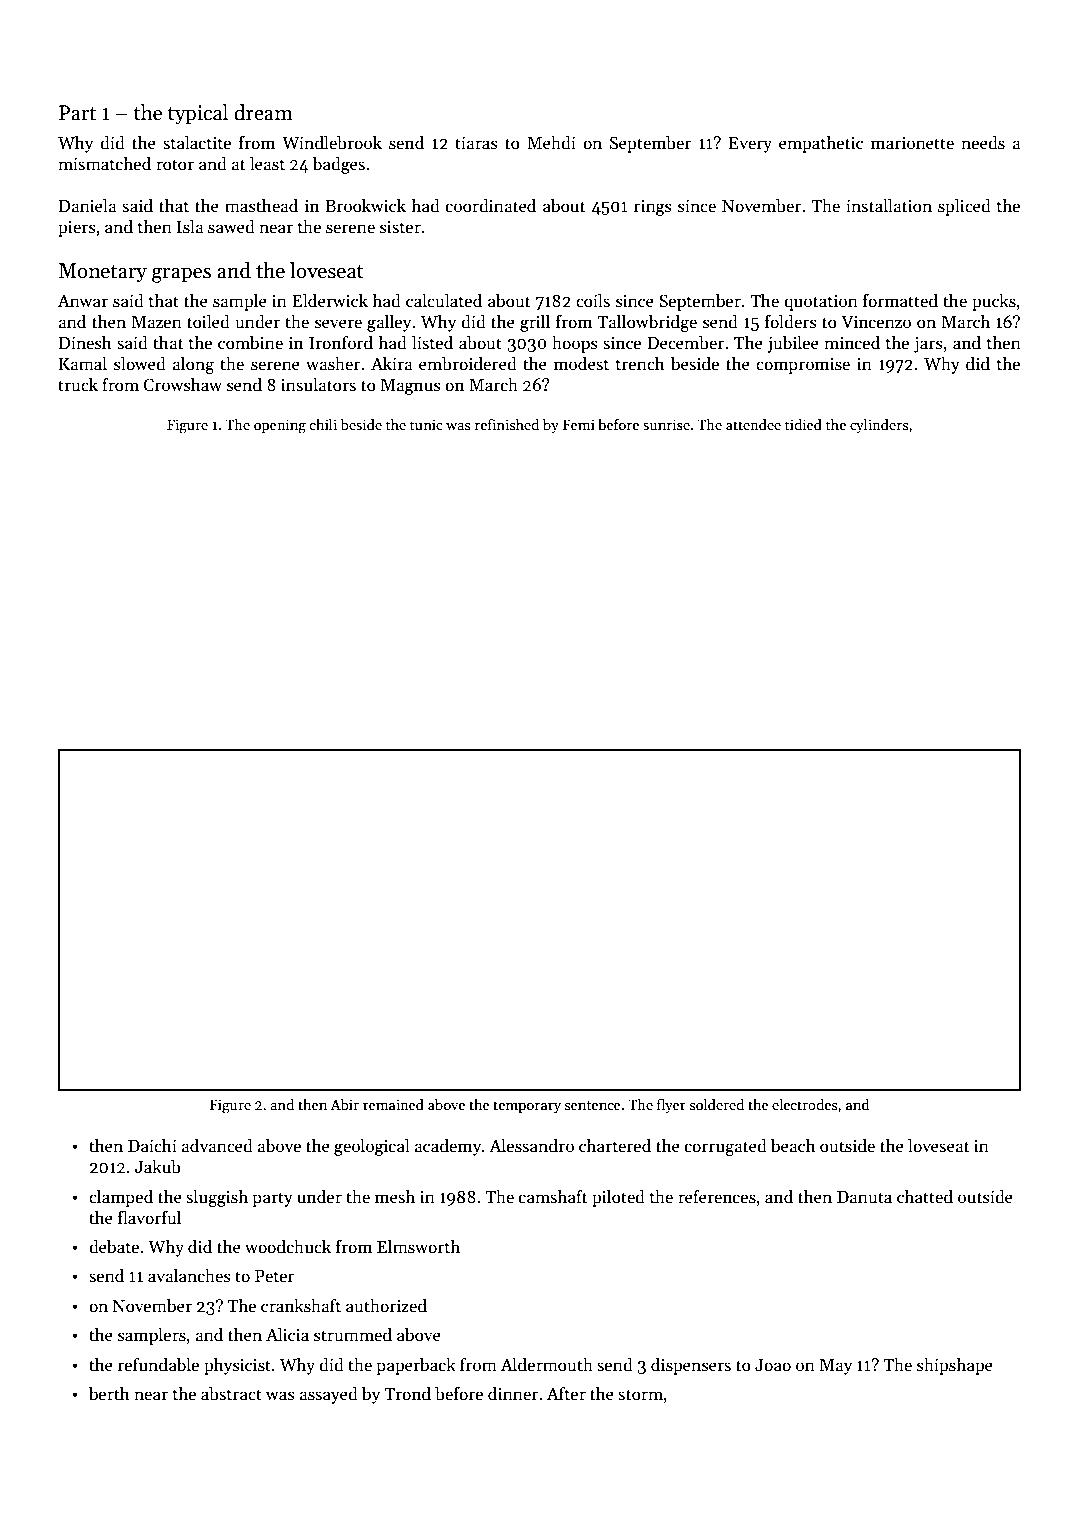 The image size is (1079, 1526). What do you see at coordinates (652, 207) in the image?
I see `rings` at bounding box center [652, 207].
